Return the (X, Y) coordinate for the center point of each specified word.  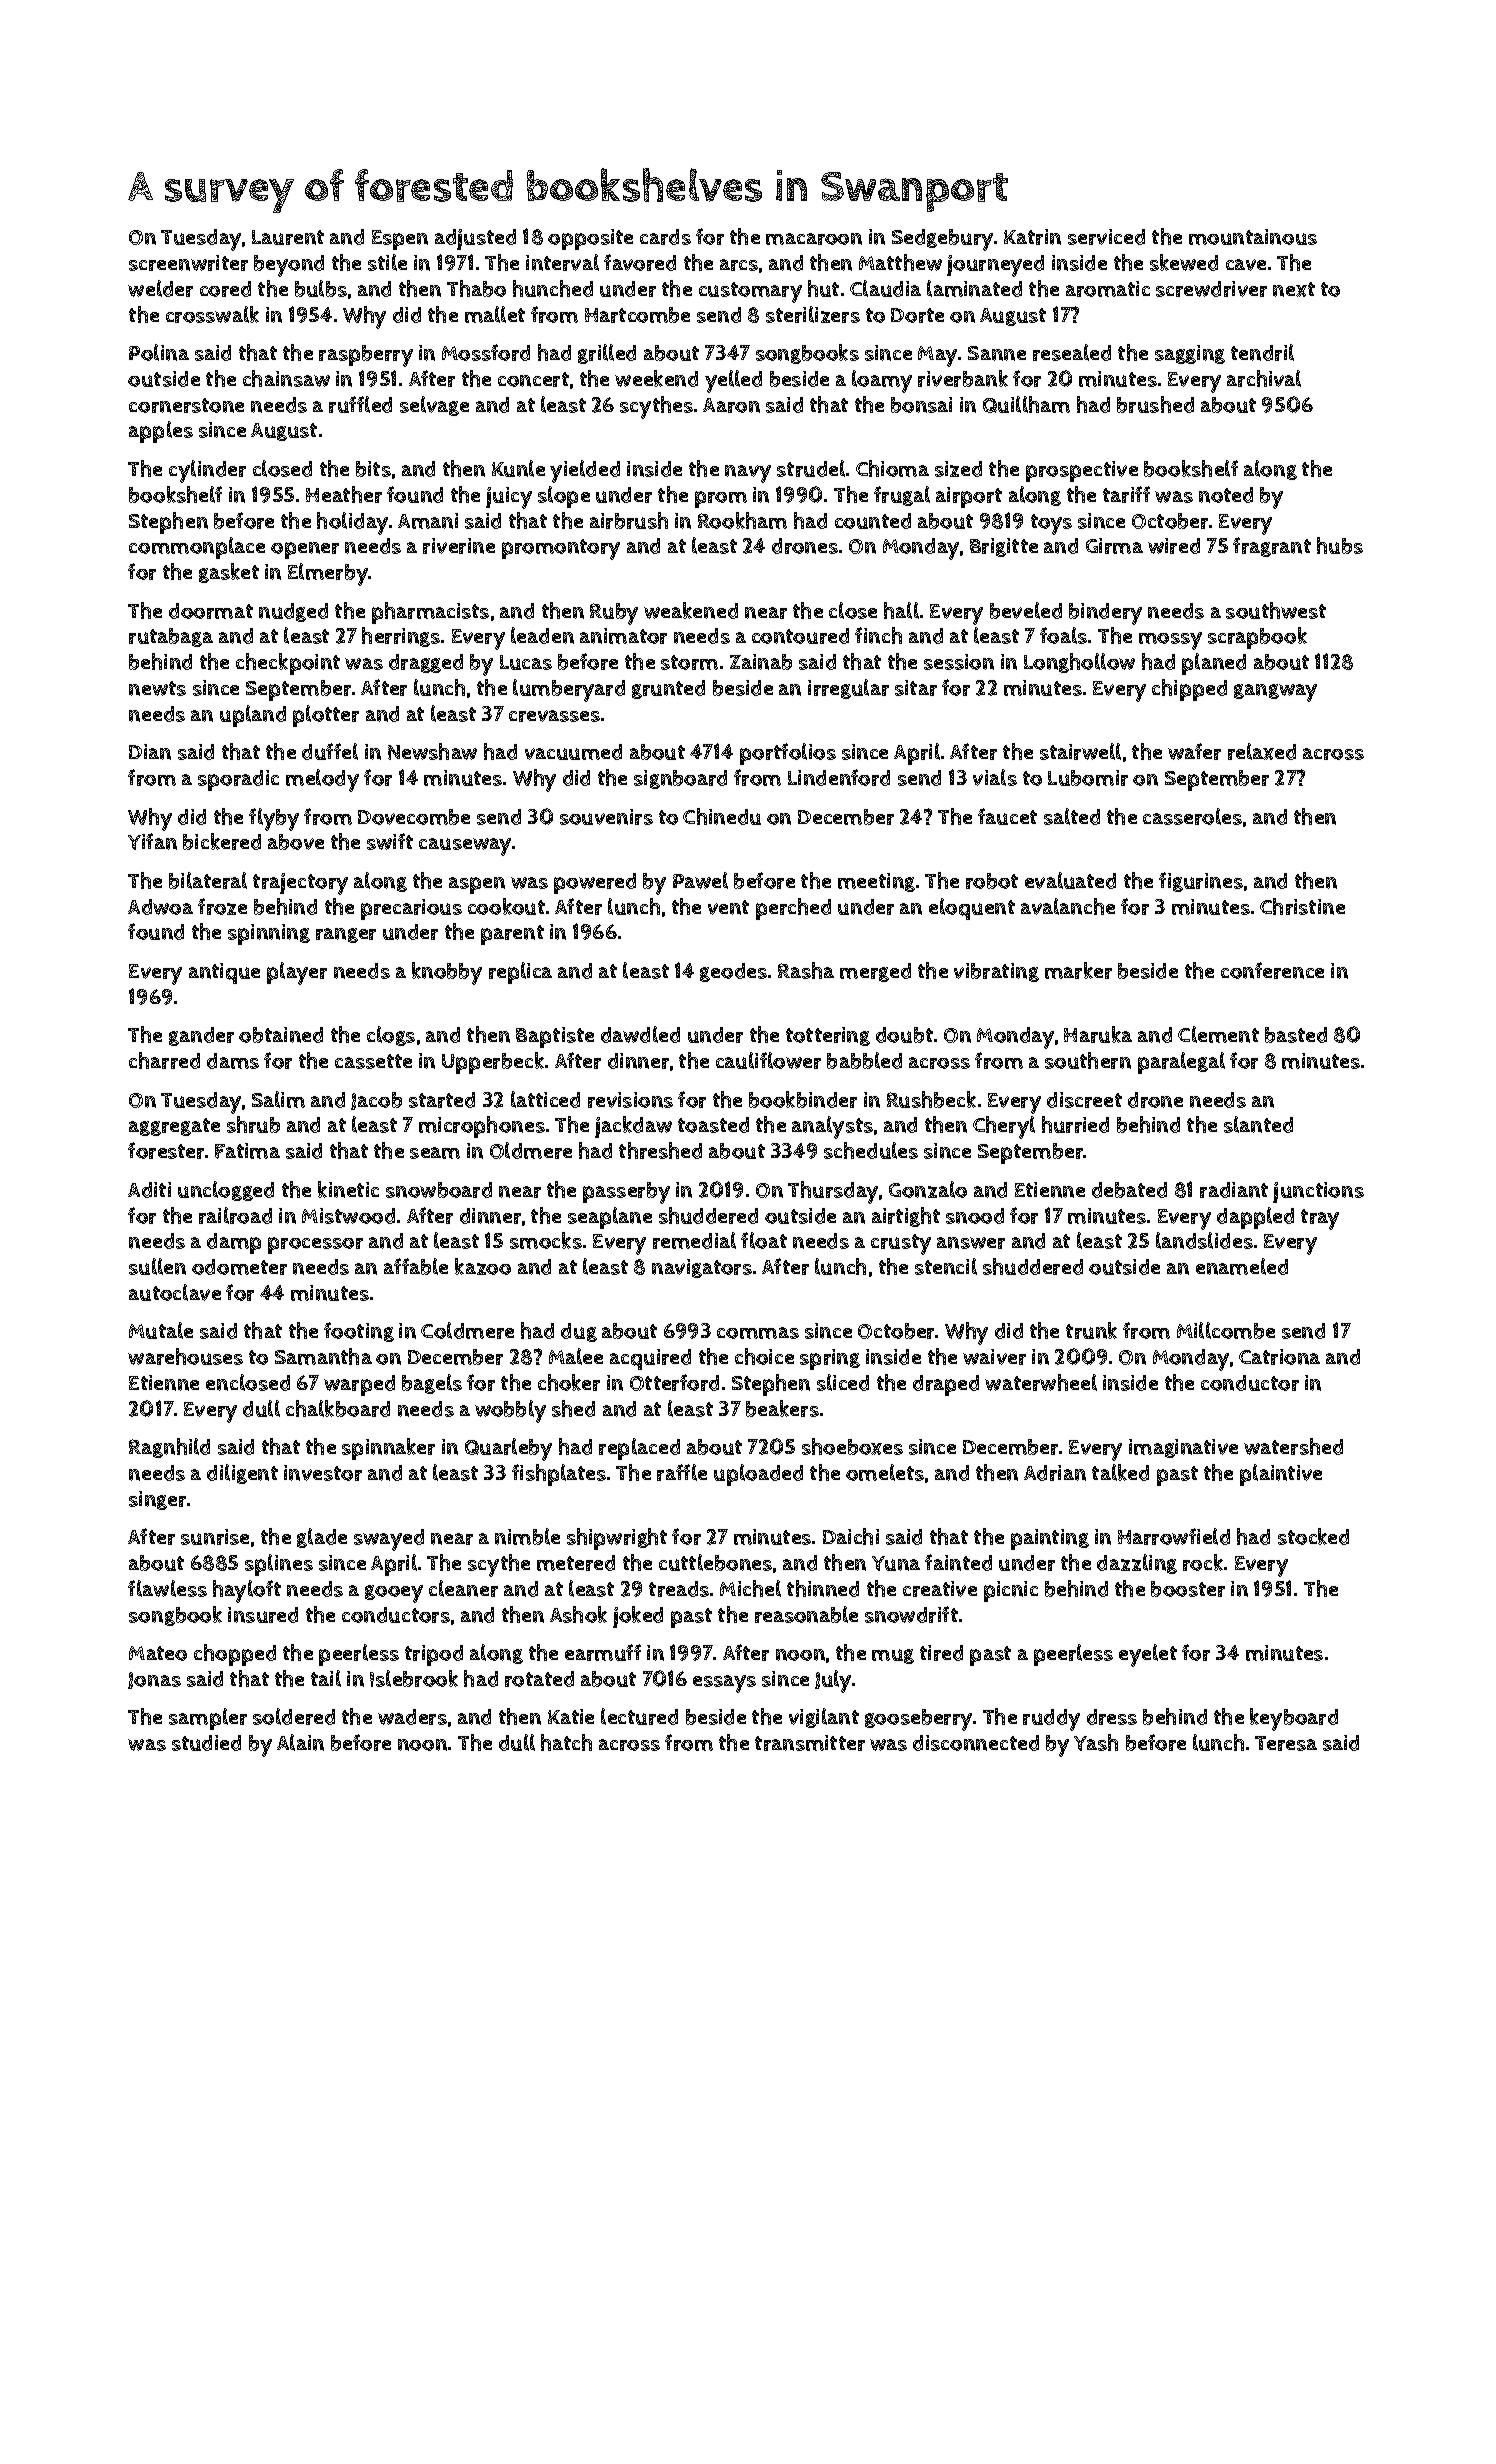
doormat (211, 611)
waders (412, 1717)
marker (1078, 970)
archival (1264, 378)
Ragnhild (169, 1448)
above (296, 842)
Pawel (700, 880)
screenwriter (188, 263)
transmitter (810, 1743)
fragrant (1272, 547)
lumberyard (569, 690)
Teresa (1286, 1743)
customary (750, 292)
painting (1050, 1539)
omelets (885, 1472)
